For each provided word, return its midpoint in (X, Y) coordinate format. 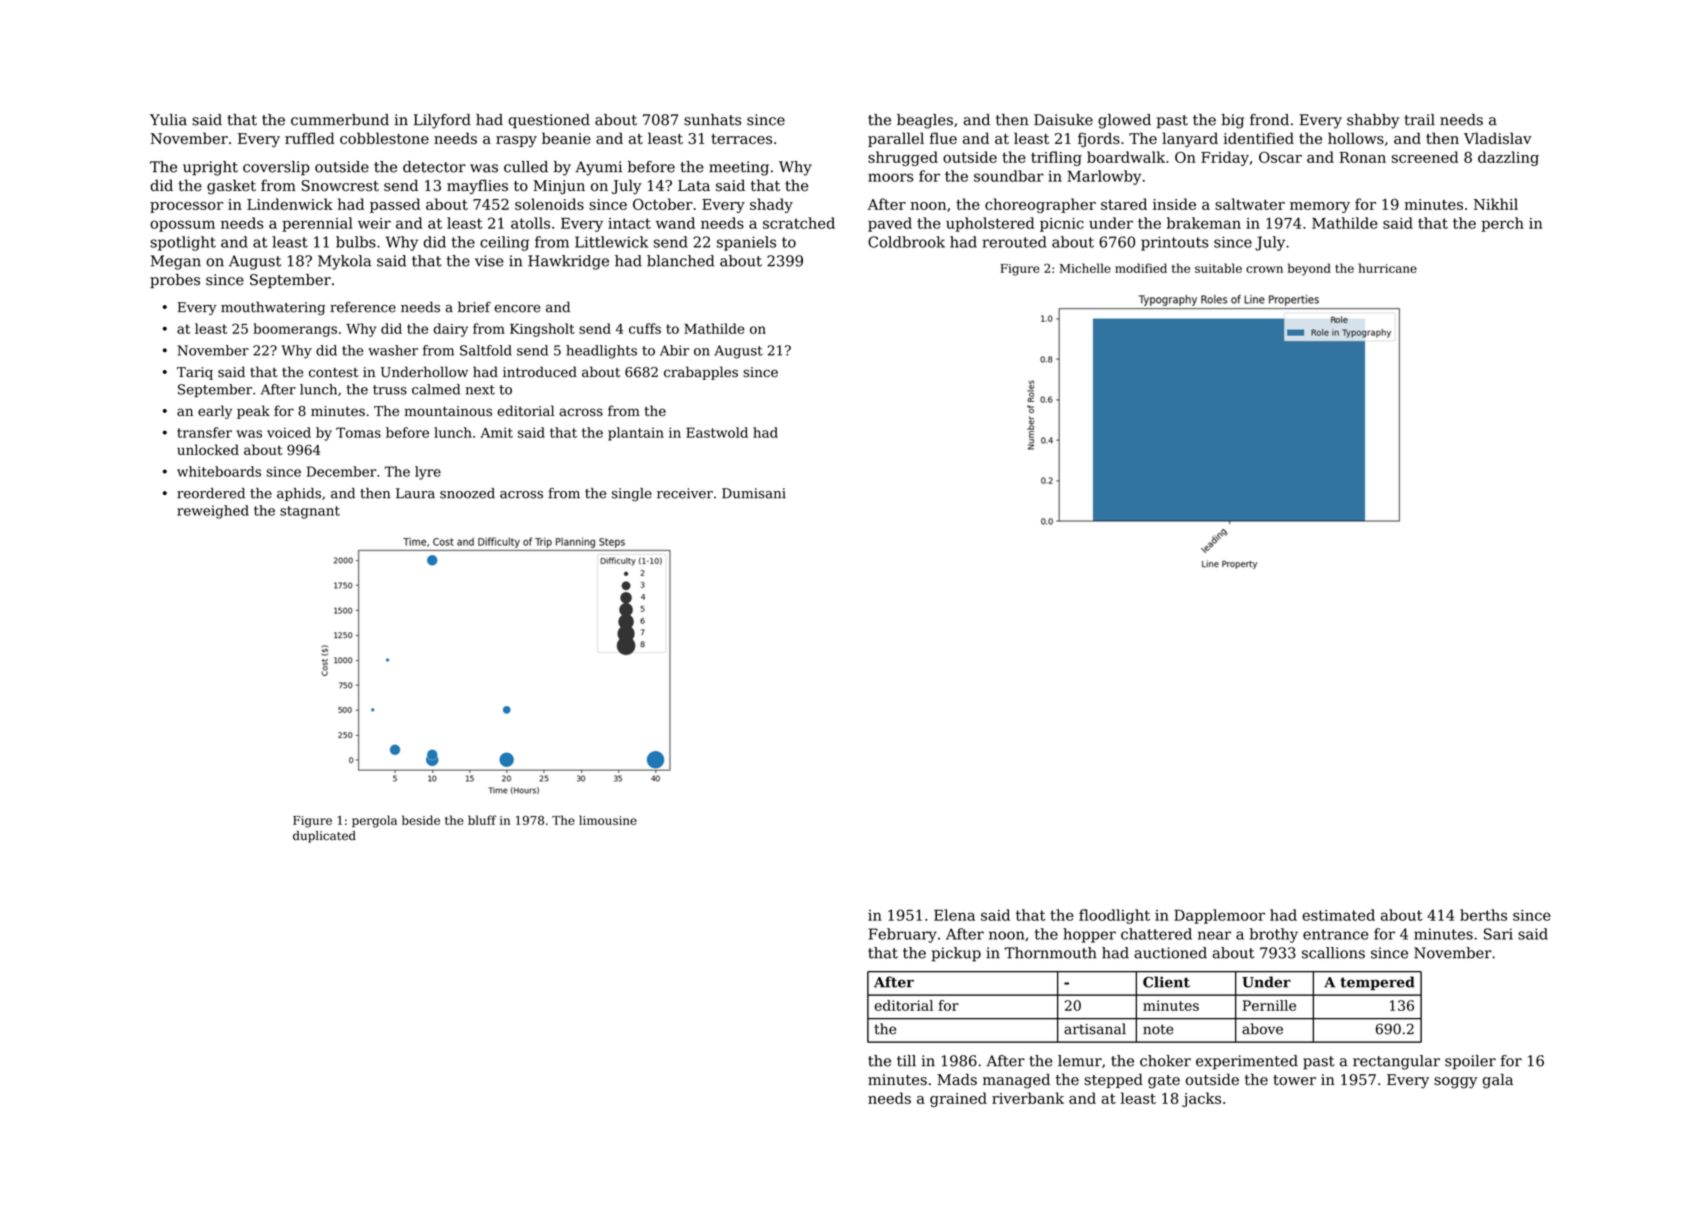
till (906, 1061)
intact (629, 223)
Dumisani (754, 493)
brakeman (1204, 223)
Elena (954, 915)
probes (175, 281)
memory (1320, 207)
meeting (739, 168)
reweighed (213, 512)
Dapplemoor (1219, 916)
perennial (317, 224)
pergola (374, 821)
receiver (685, 493)
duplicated (324, 837)
